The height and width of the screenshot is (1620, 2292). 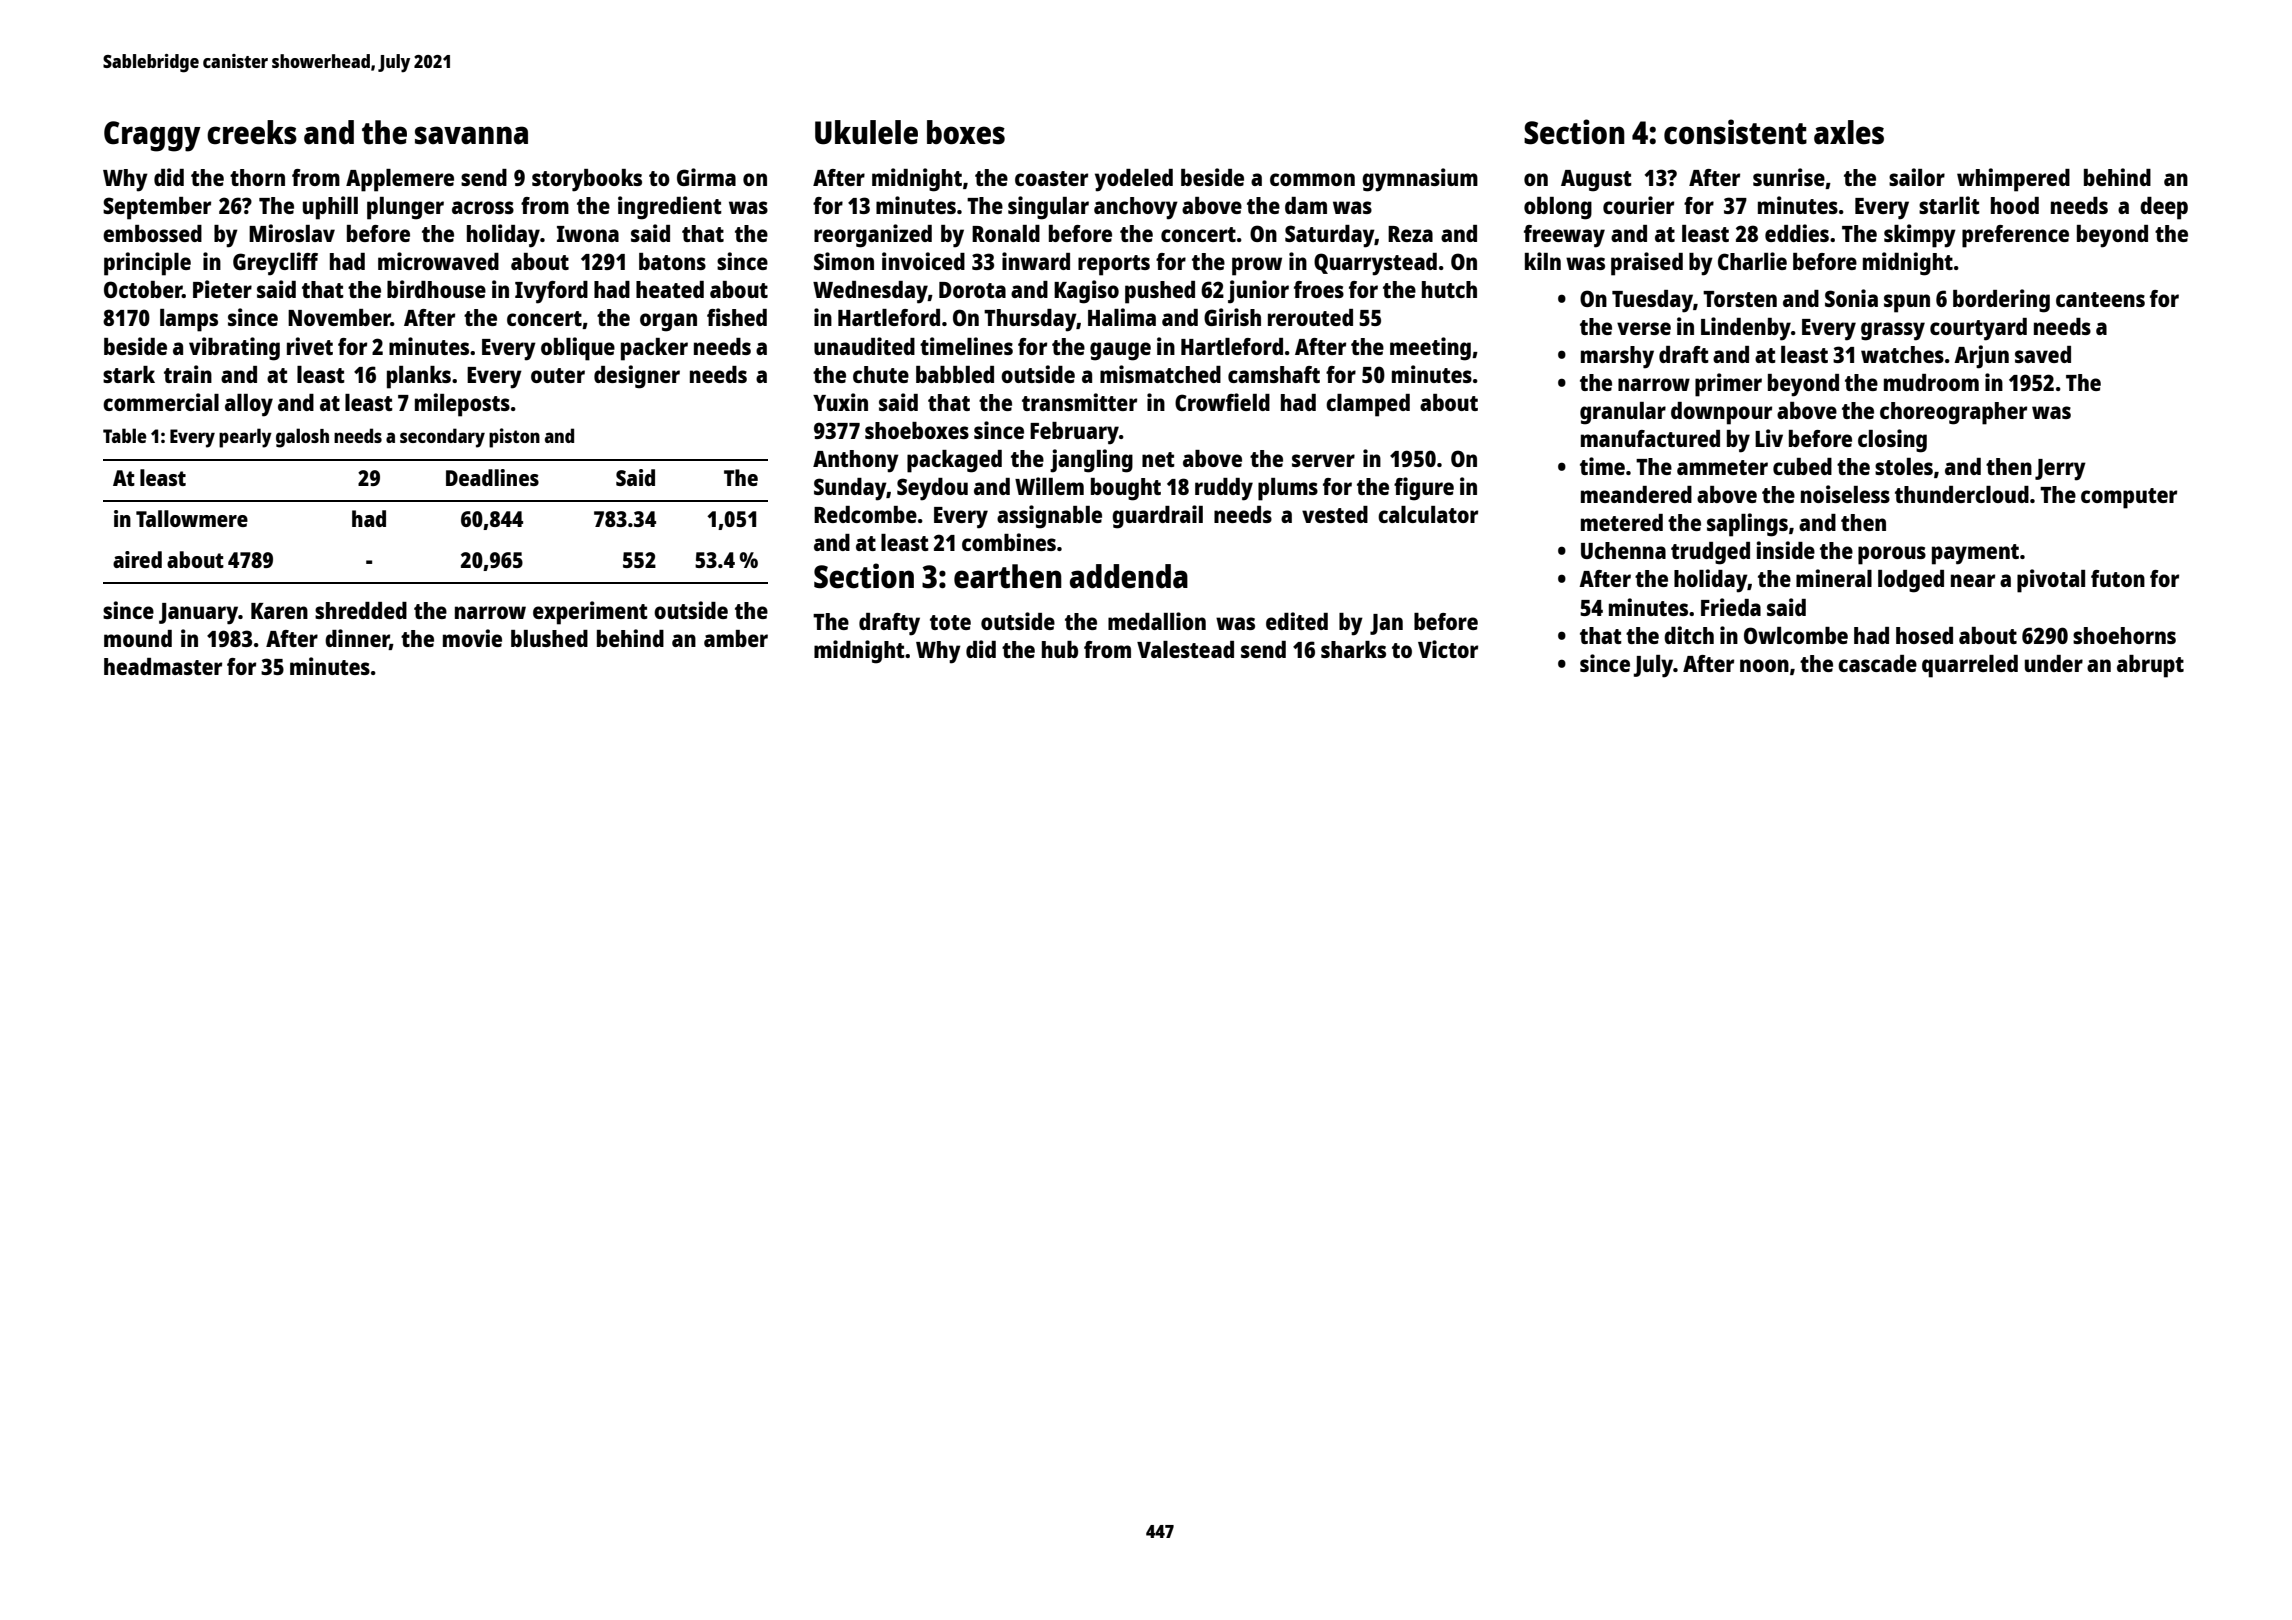 What do you see at coordinates (152, 136) in the screenshot?
I see `Craggy` at bounding box center [152, 136].
